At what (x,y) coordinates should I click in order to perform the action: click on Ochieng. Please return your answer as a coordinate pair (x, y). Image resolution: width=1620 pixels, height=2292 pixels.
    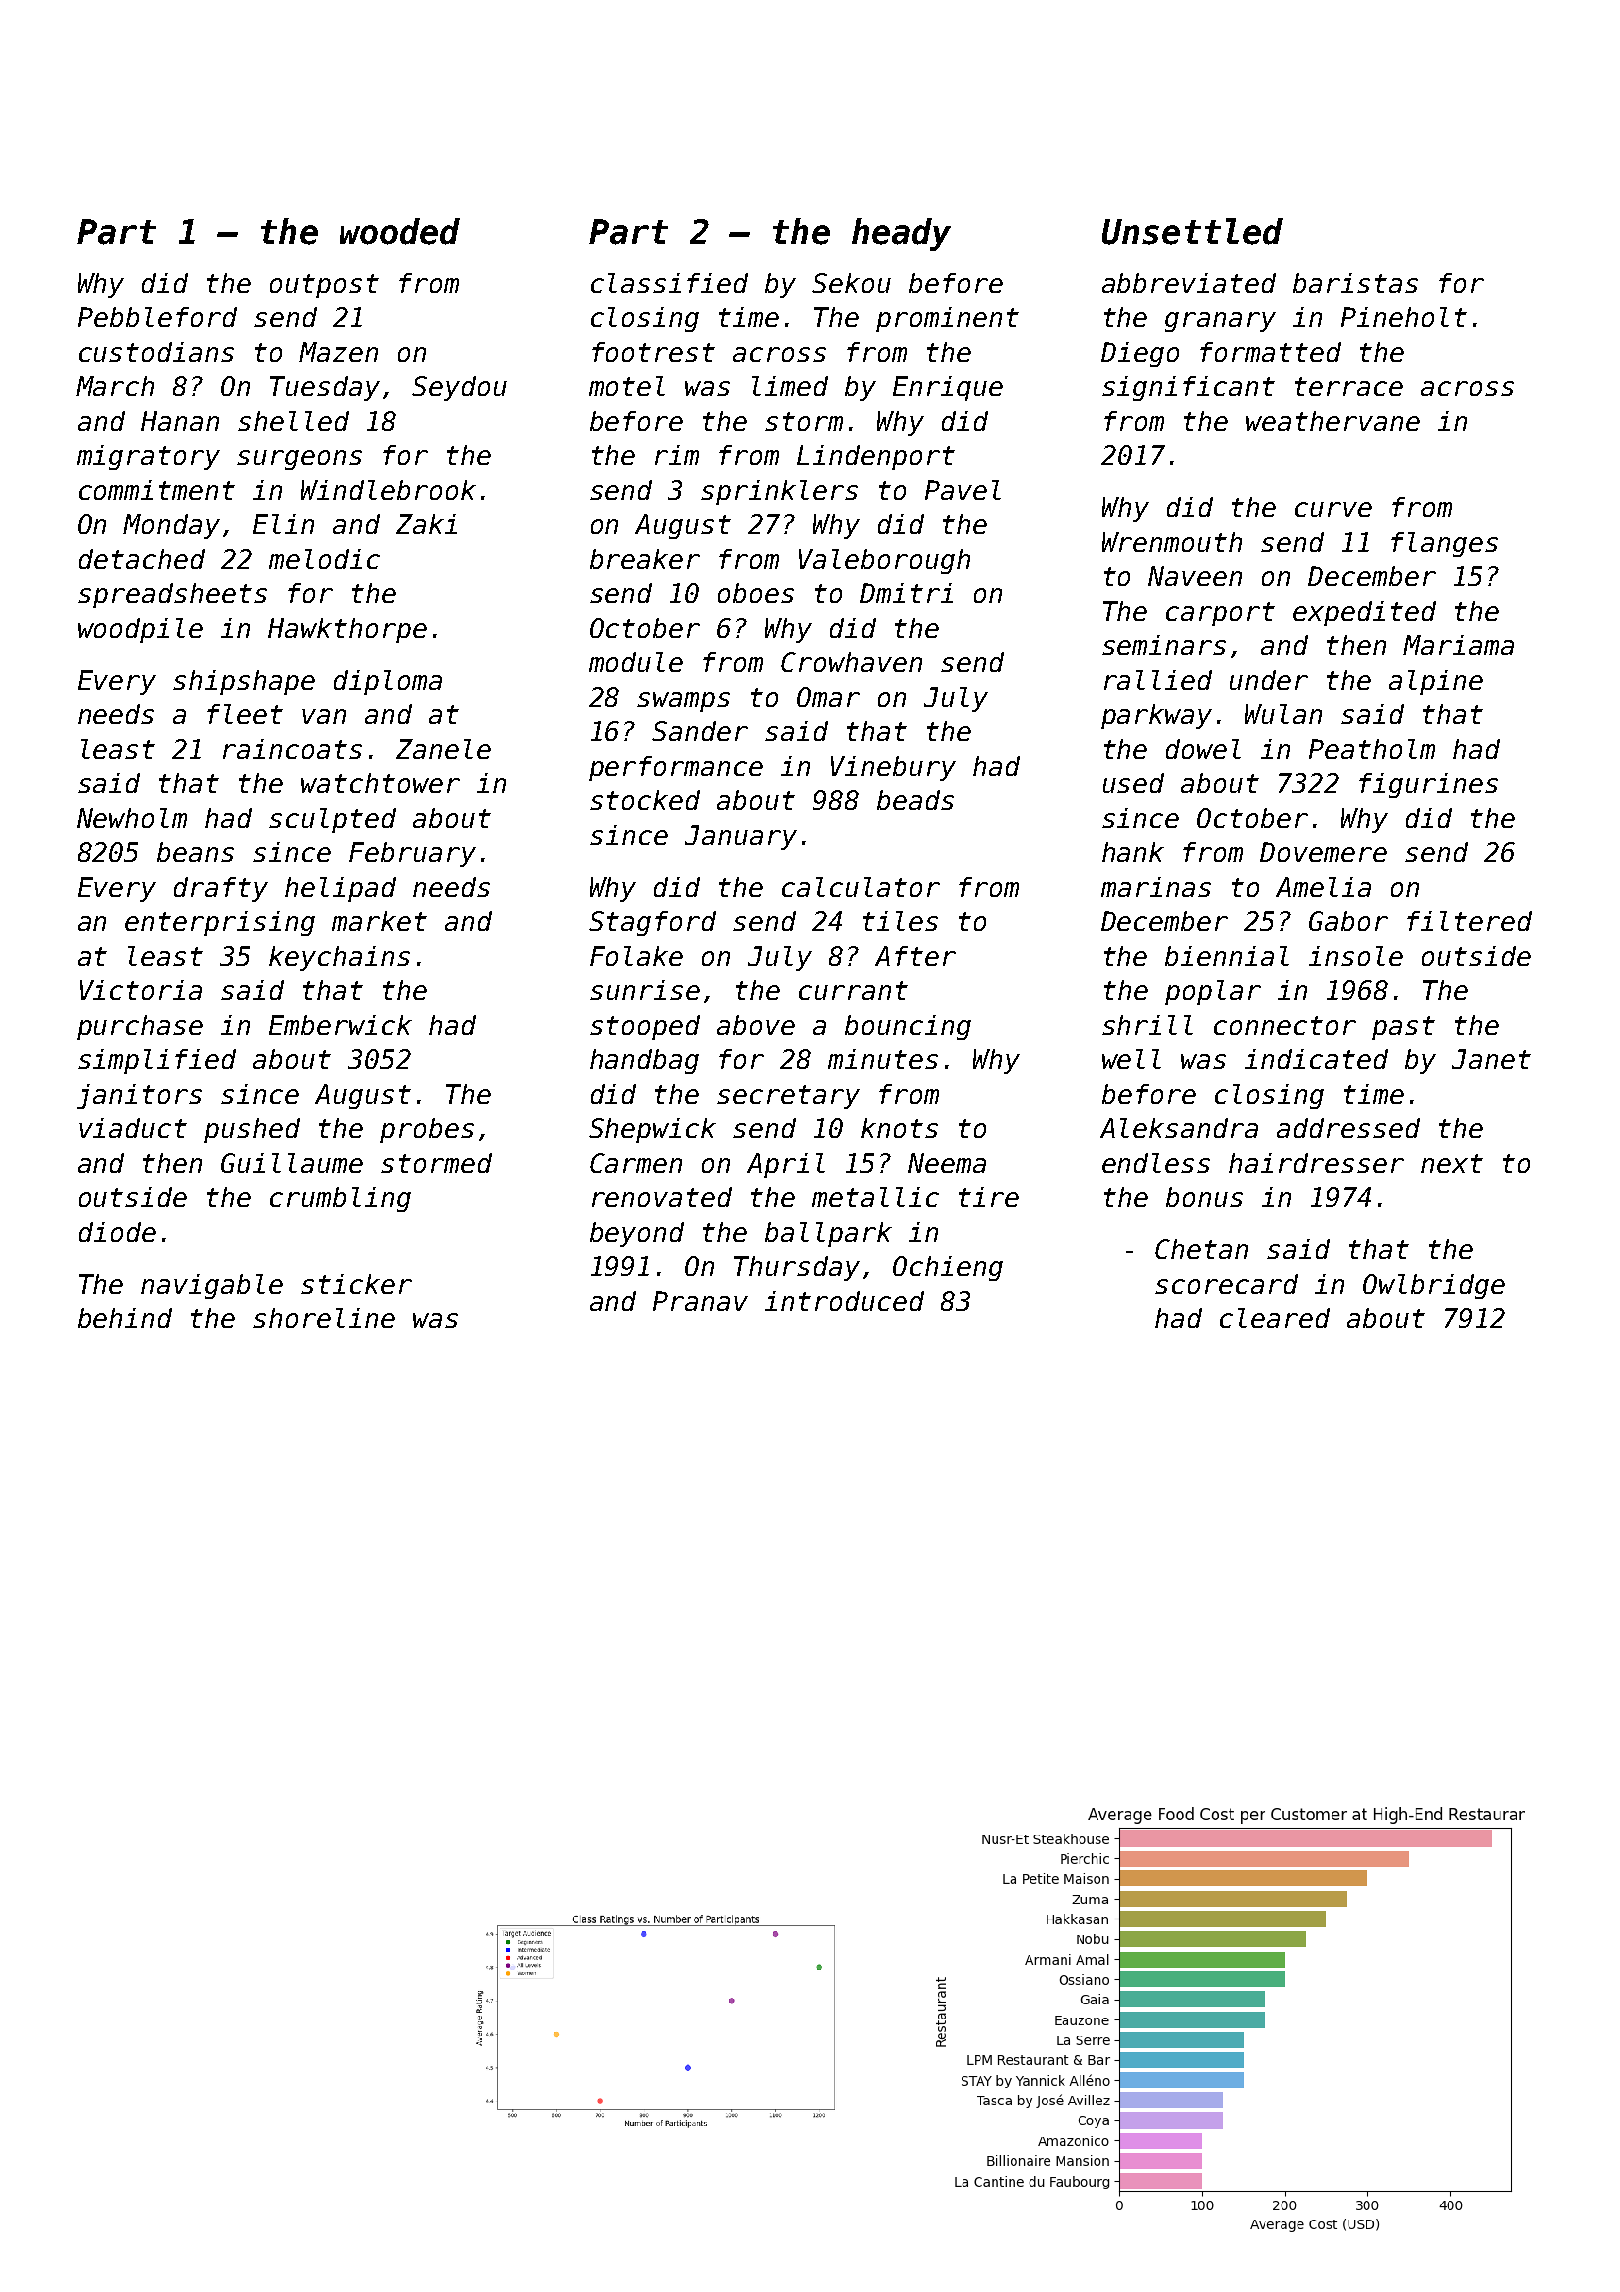
    Looking at the image, I should click on (948, 1268).
